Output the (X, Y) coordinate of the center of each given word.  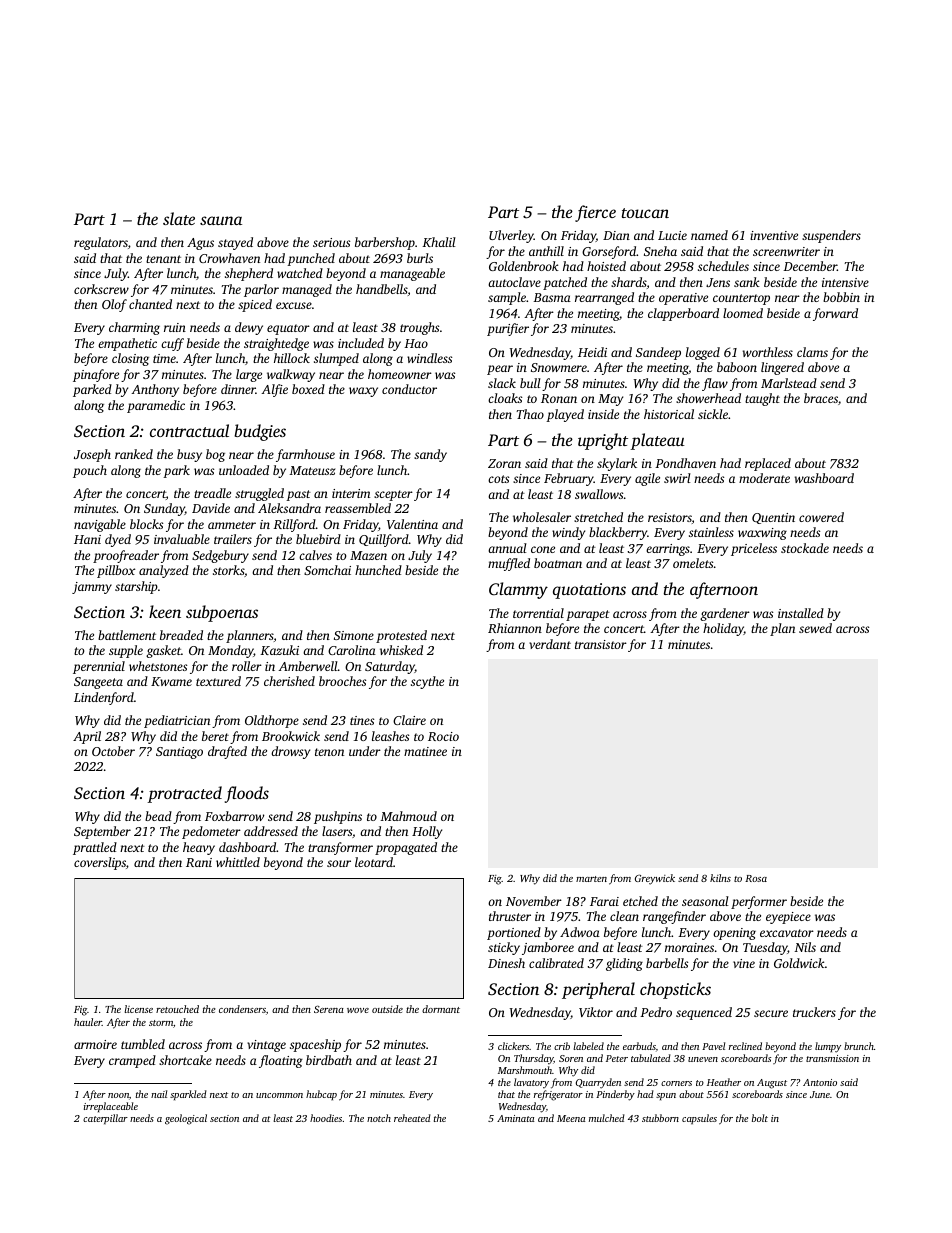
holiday (723, 629)
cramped (132, 1061)
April (87, 737)
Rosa (756, 878)
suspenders (831, 236)
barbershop (385, 243)
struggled (259, 494)
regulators (101, 243)
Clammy (518, 590)
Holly (427, 832)
